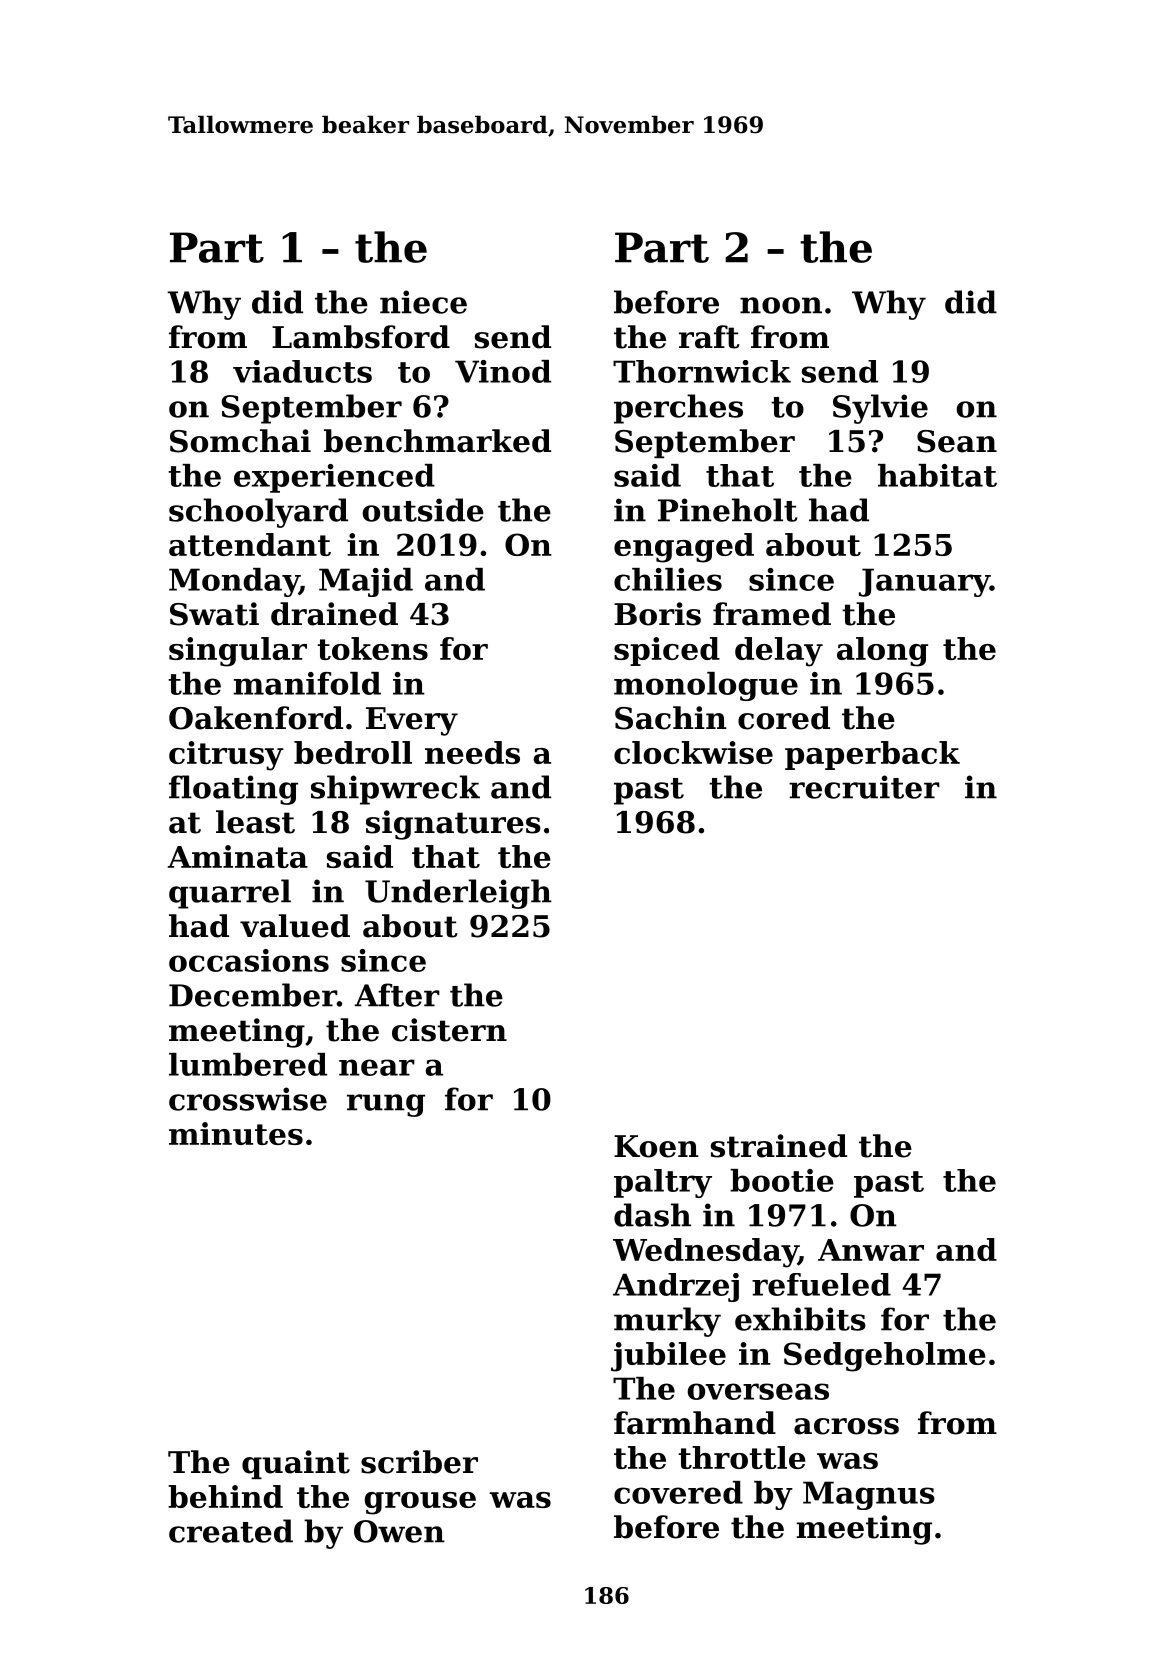 This document has height=1654, width=1165. What do you see at coordinates (361, 337) in the document?
I see `Lambsford` at bounding box center [361, 337].
